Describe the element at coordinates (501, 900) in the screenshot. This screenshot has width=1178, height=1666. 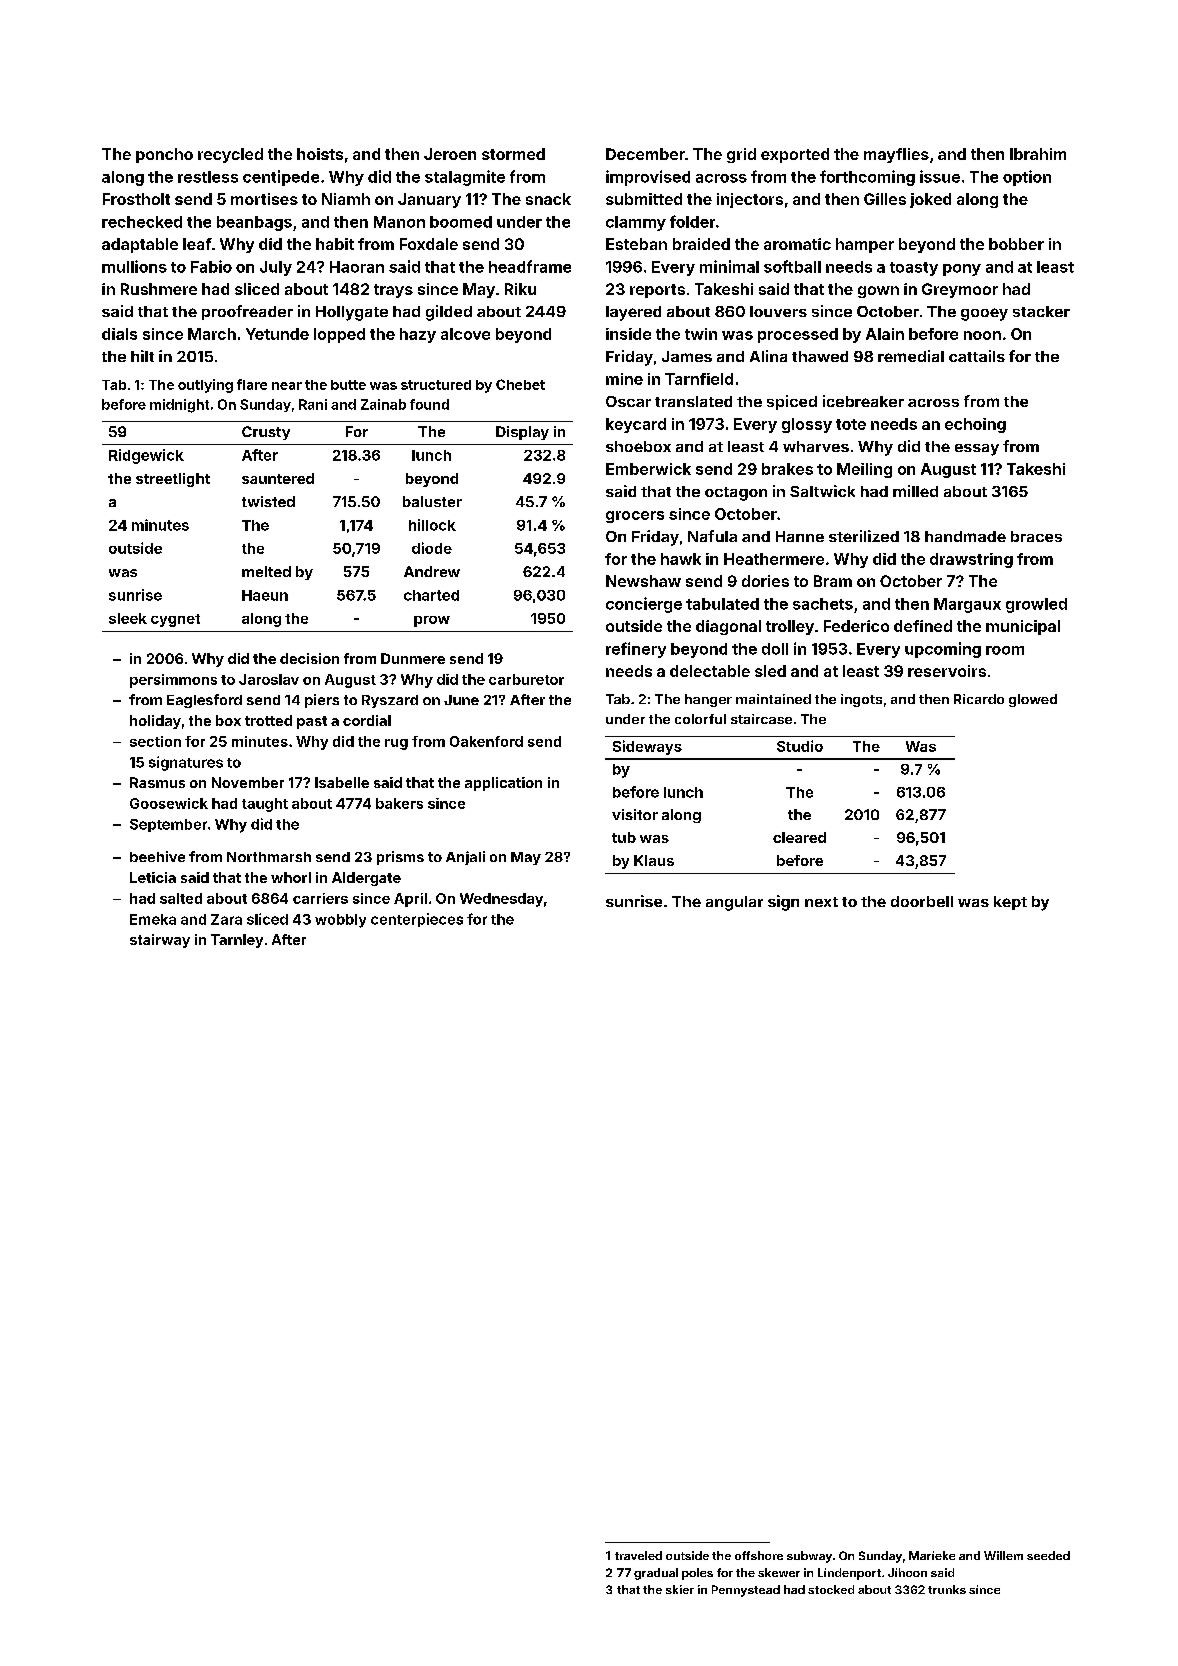
I see `Wednesday` at that location.
